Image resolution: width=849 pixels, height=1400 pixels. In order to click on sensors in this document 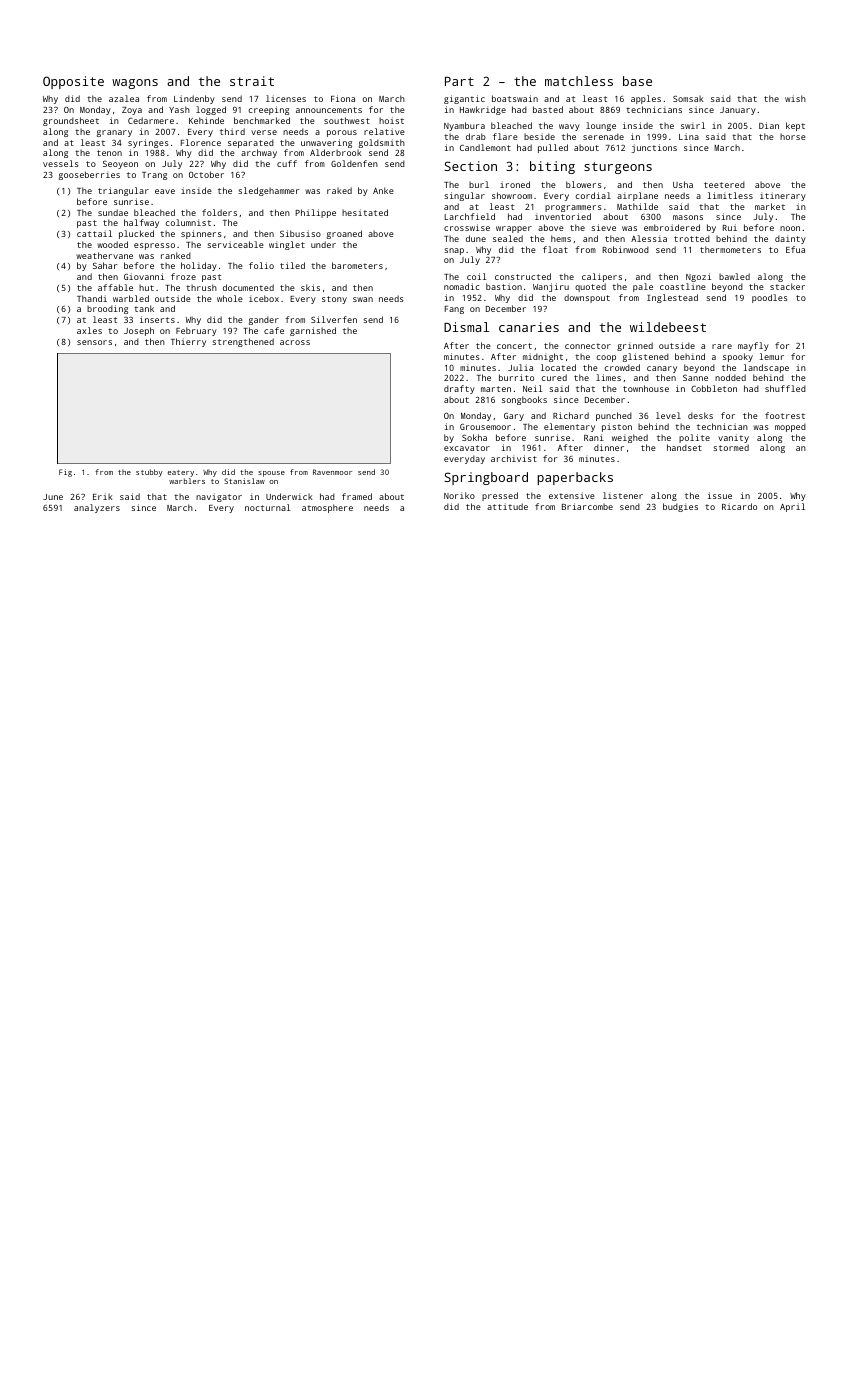, I will do `click(94, 342)`.
